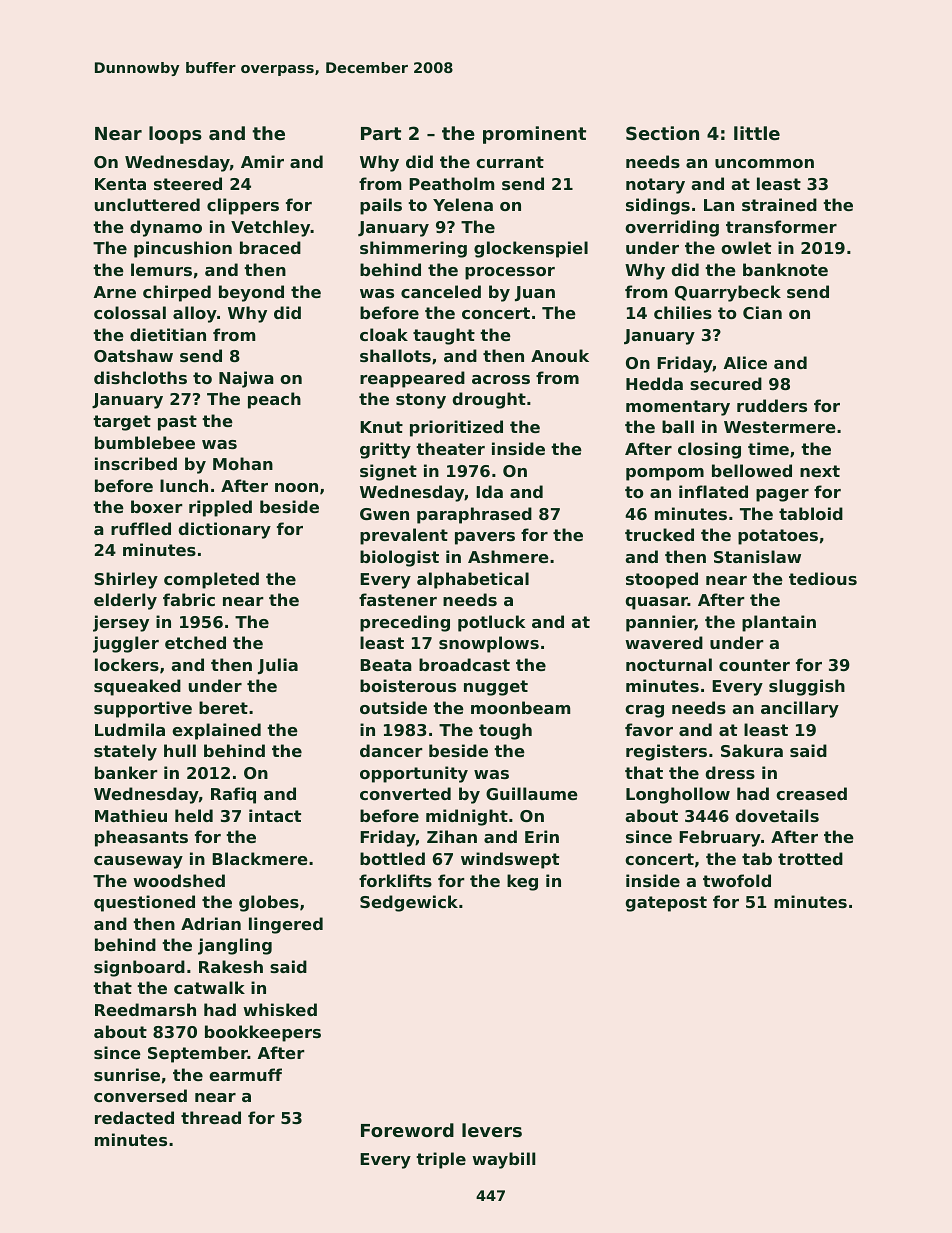 The image size is (952, 1233). I want to click on prominent, so click(534, 135).
